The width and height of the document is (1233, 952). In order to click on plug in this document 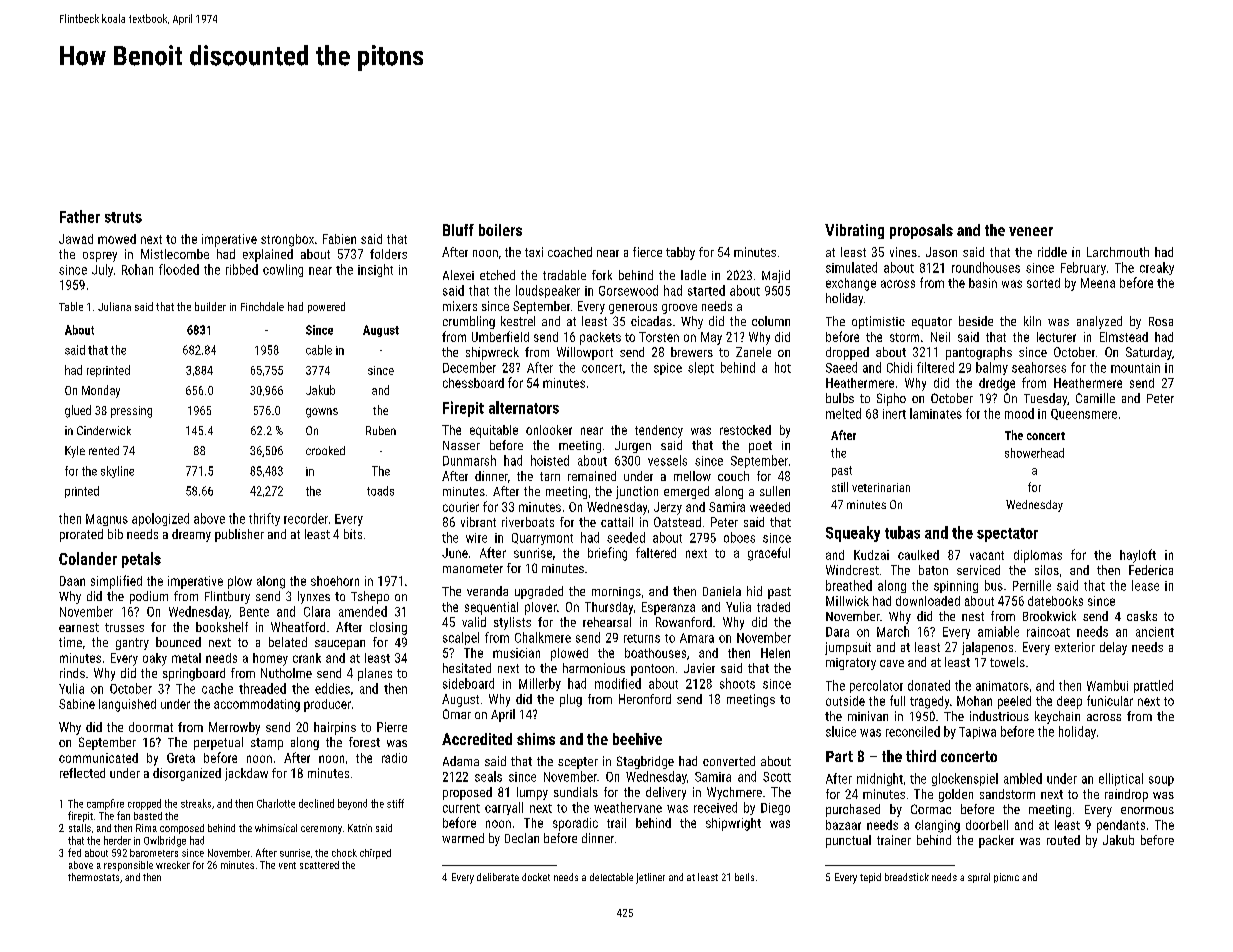, I will do `click(571, 700)`.
